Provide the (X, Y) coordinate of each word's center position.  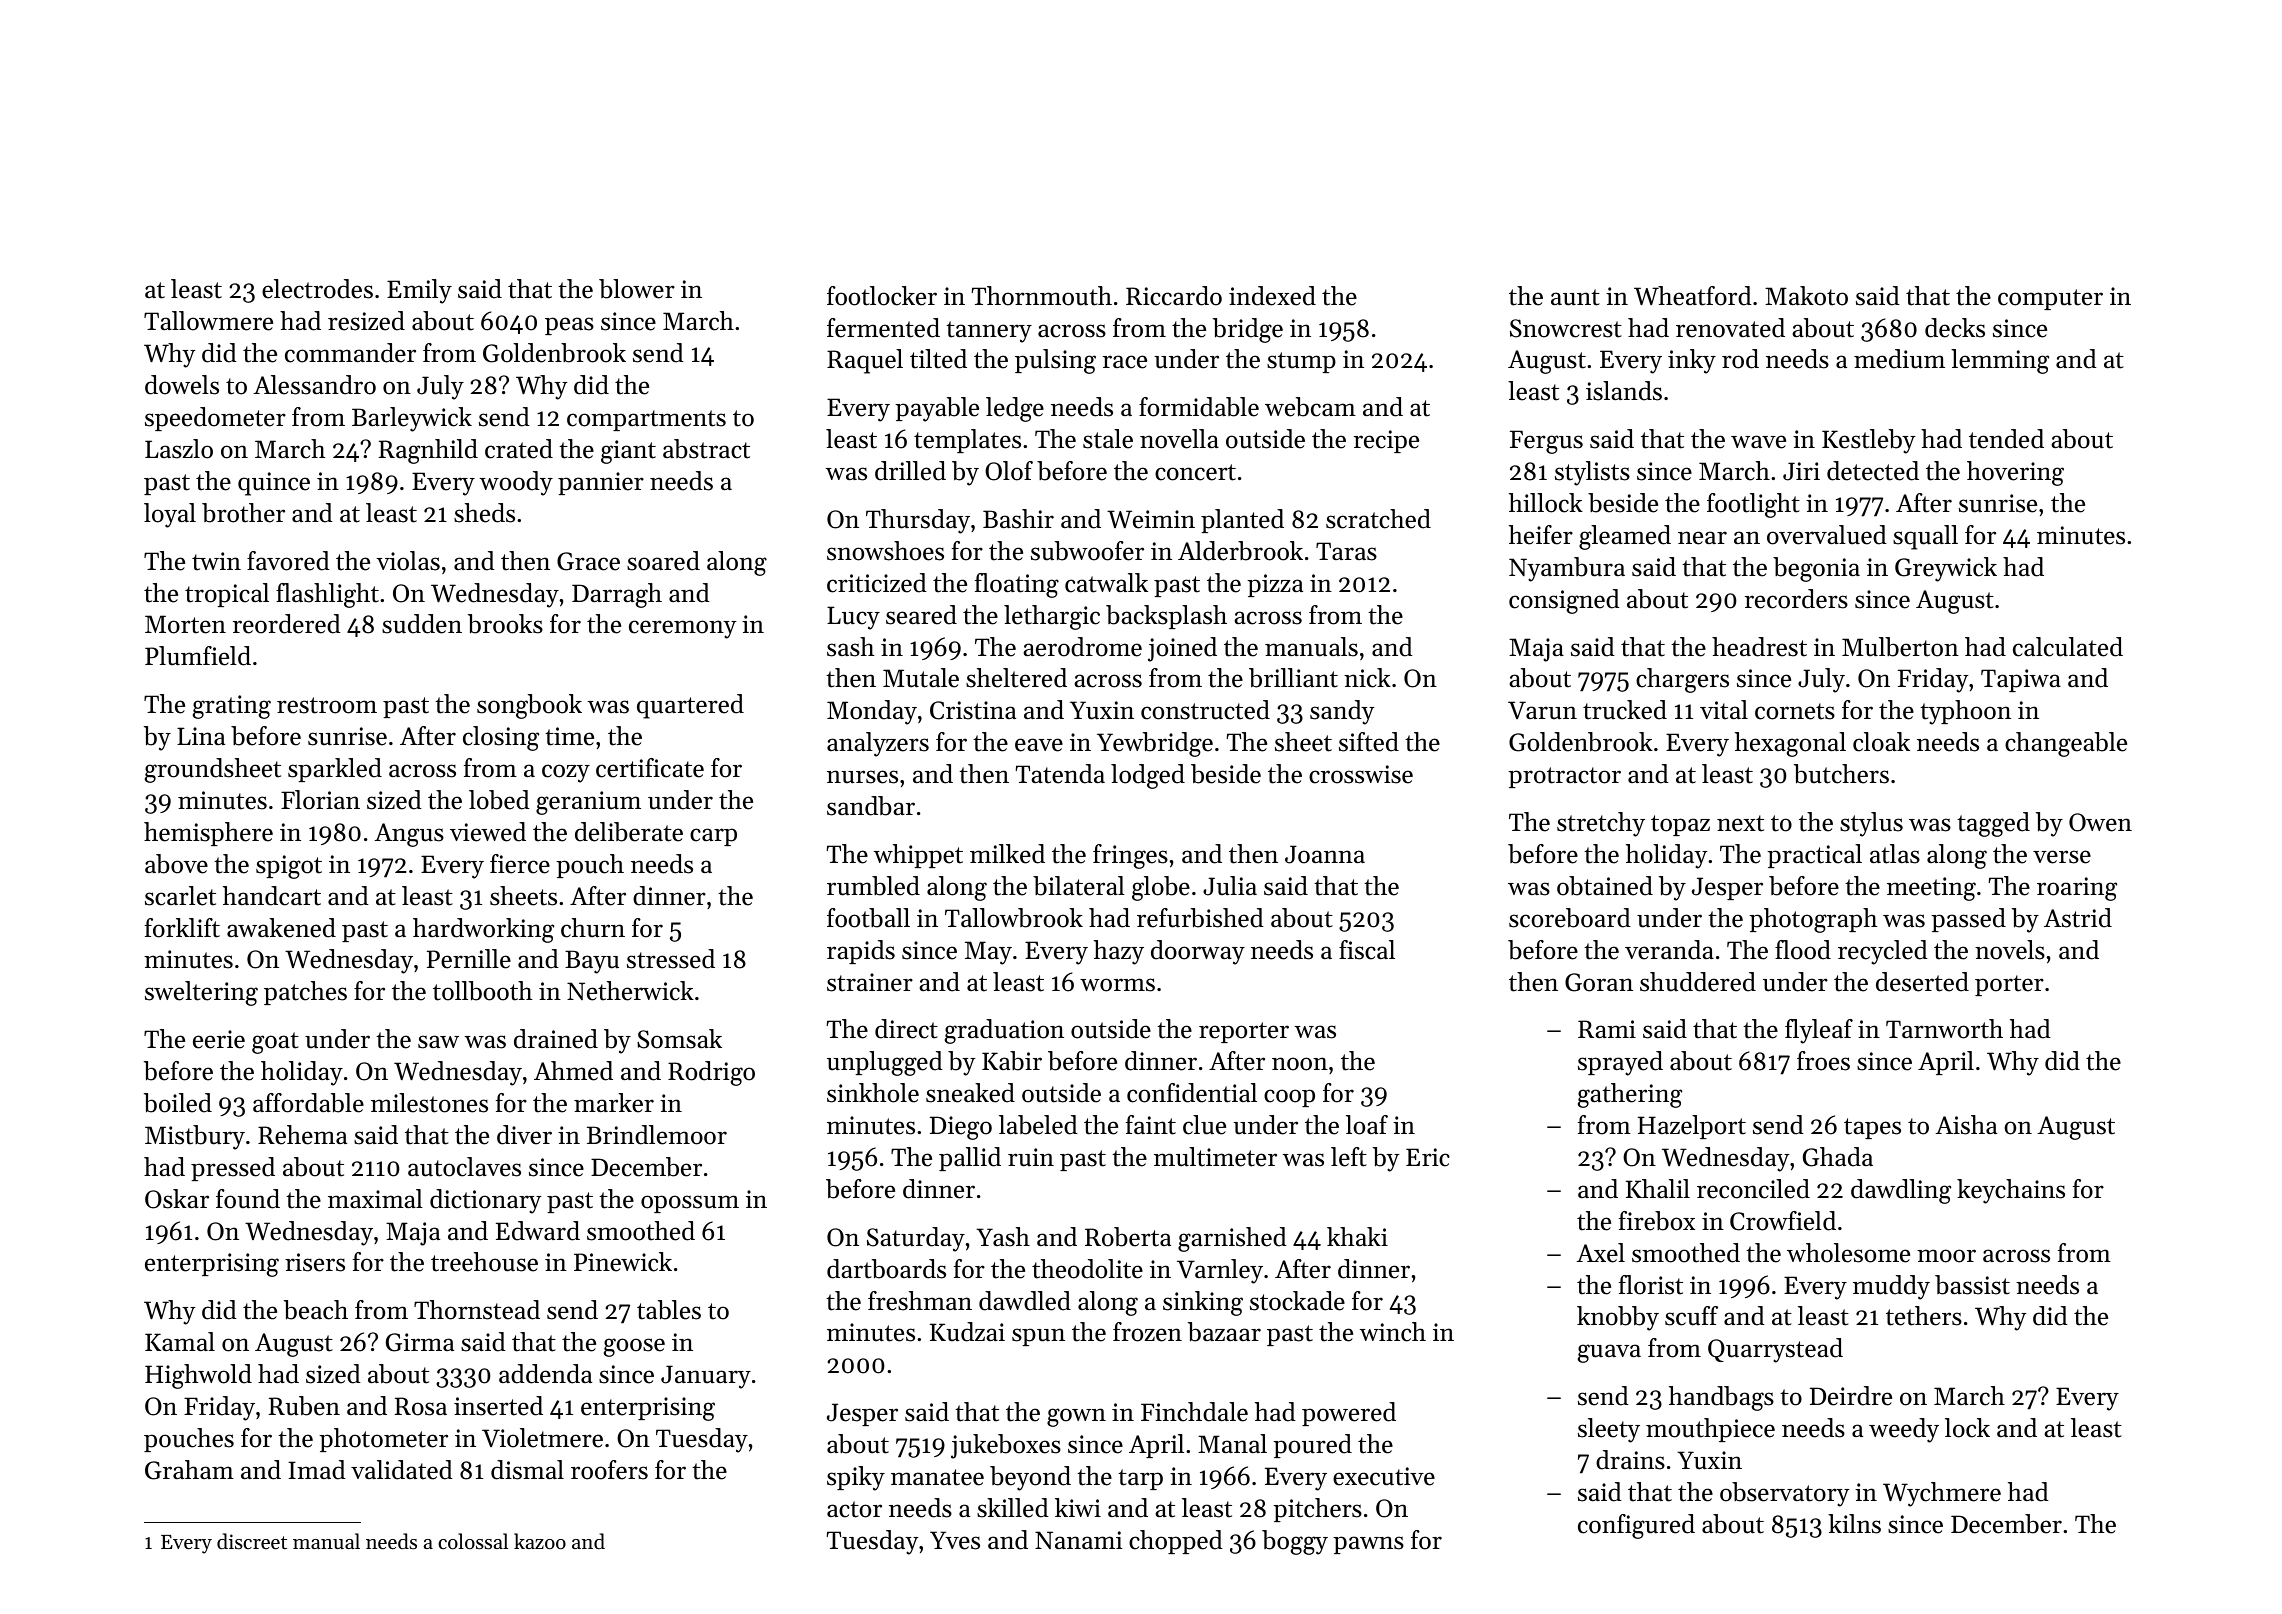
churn (593, 928)
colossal (473, 1541)
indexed (1272, 296)
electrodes (317, 289)
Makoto (1806, 296)
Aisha (1966, 1125)
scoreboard (1570, 918)
